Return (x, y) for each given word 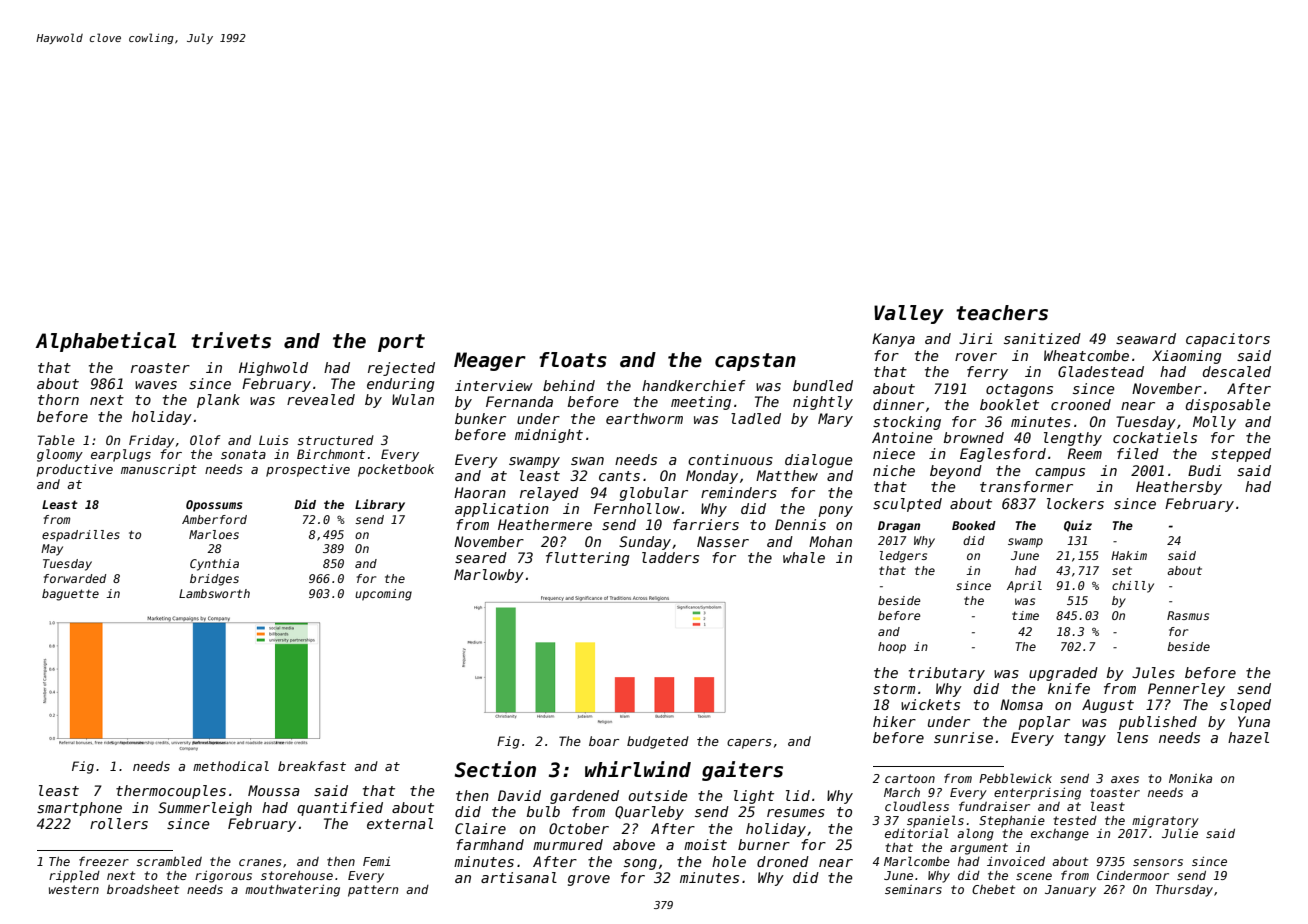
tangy (1085, 739)
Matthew (787, 475)
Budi (1204, 470)
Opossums (214, 506)
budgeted (658, 742)
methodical (231, 766)
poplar (1044, 723)
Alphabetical (105, 342)
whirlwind (638, 769)
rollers (119, 823)
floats (573, 360)
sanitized (1042, 338)
